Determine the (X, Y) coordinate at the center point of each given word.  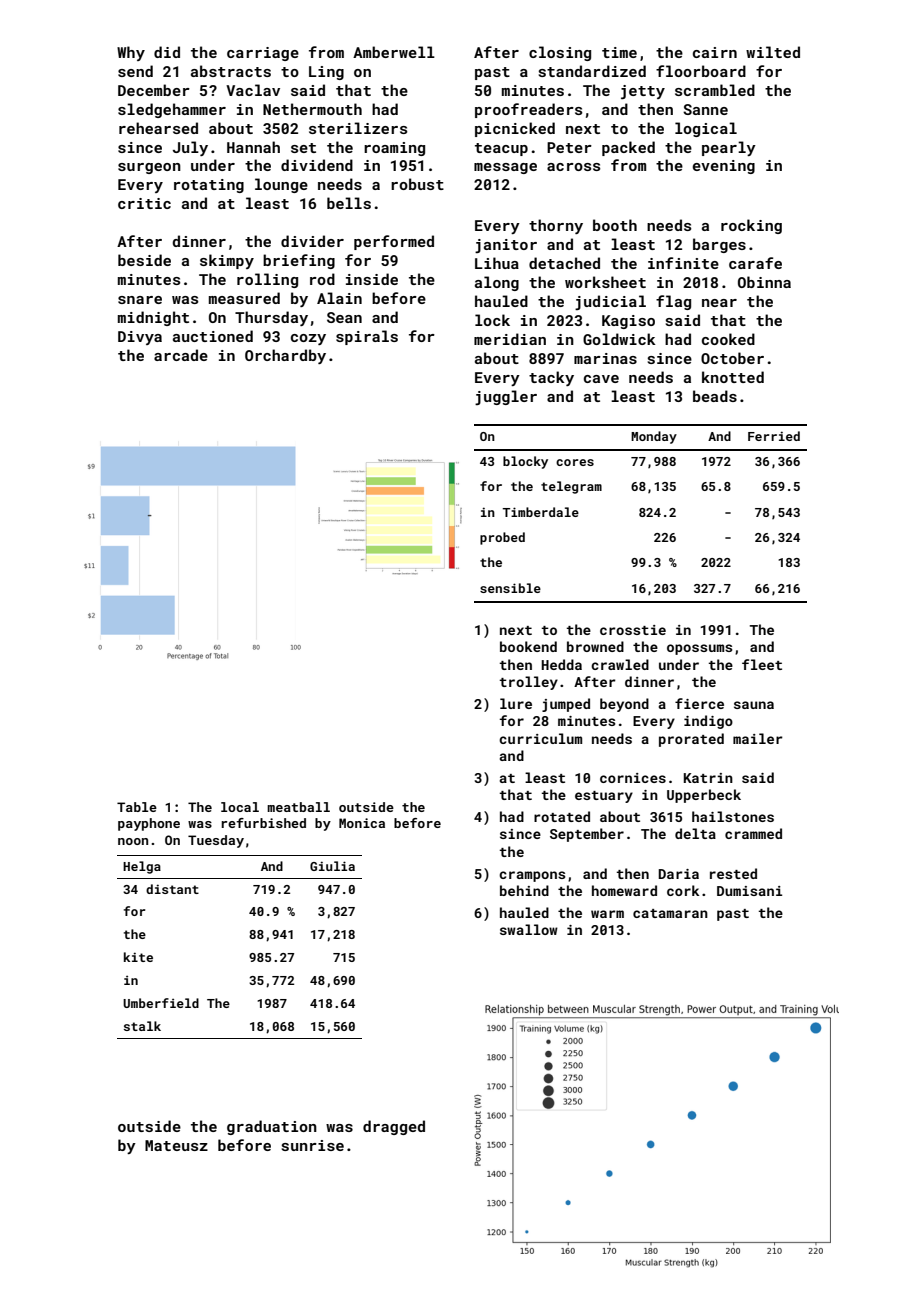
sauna (754, 705)
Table (137, 807)
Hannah (253, 147)
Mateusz (176, 1145)
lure (516, 703)
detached (564, 263)
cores (575, 462)
